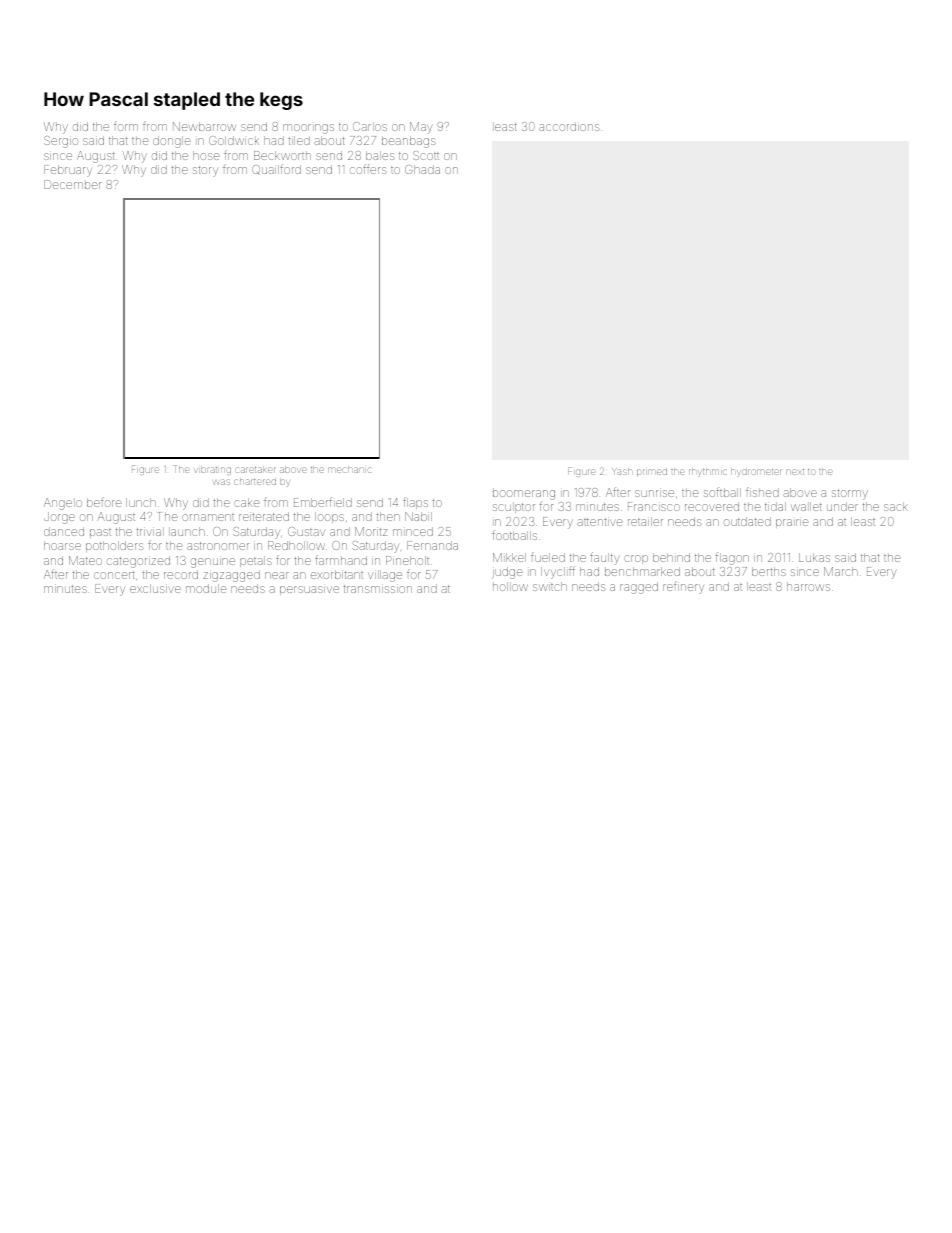  What do you see at coordinates (205, 171) in the screenshot?
I see `story` at bounding box center [205, 171].
